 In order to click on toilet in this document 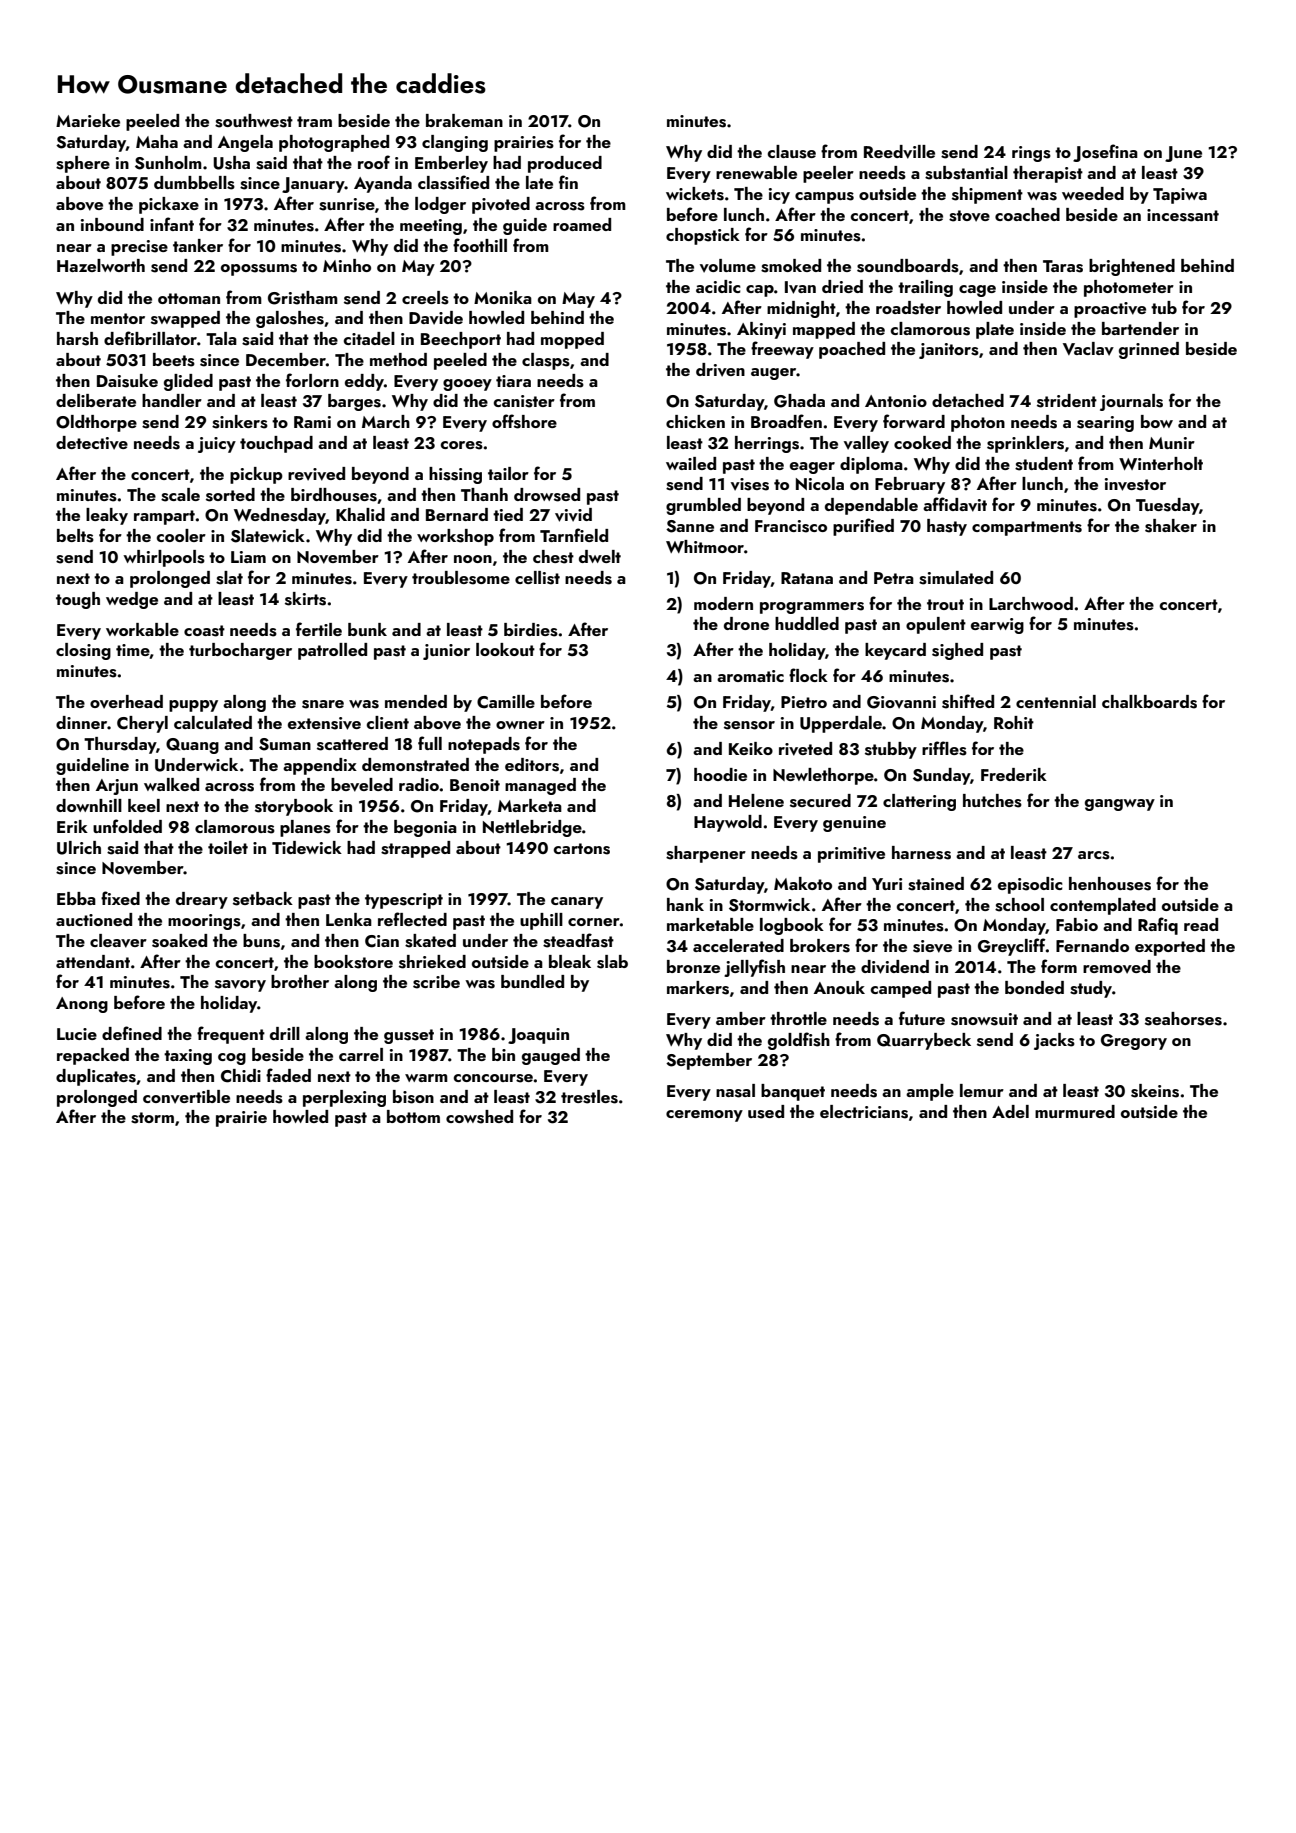, I will do `click(228, 847)`.
